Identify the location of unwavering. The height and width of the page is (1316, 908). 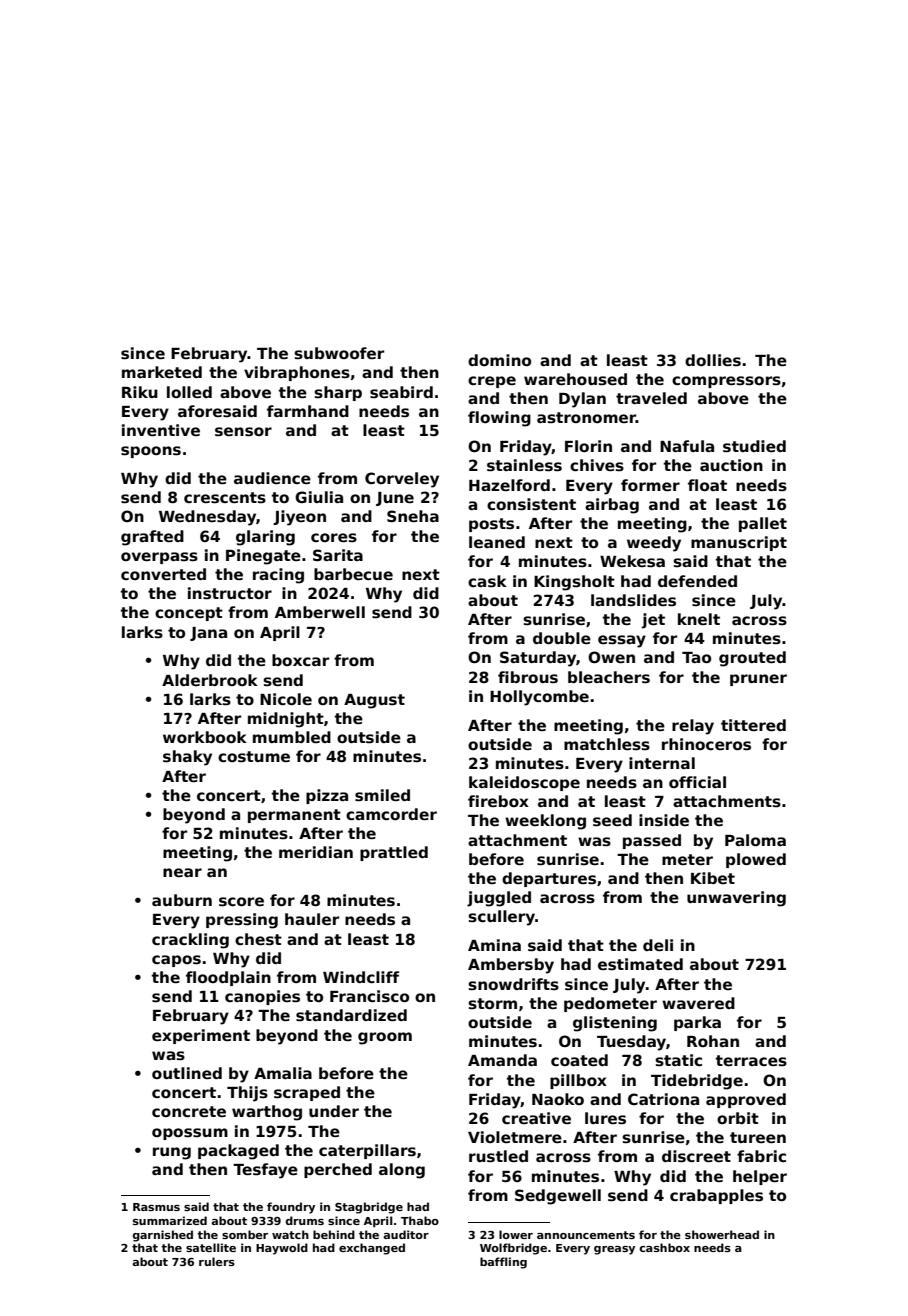
(736, 899).
